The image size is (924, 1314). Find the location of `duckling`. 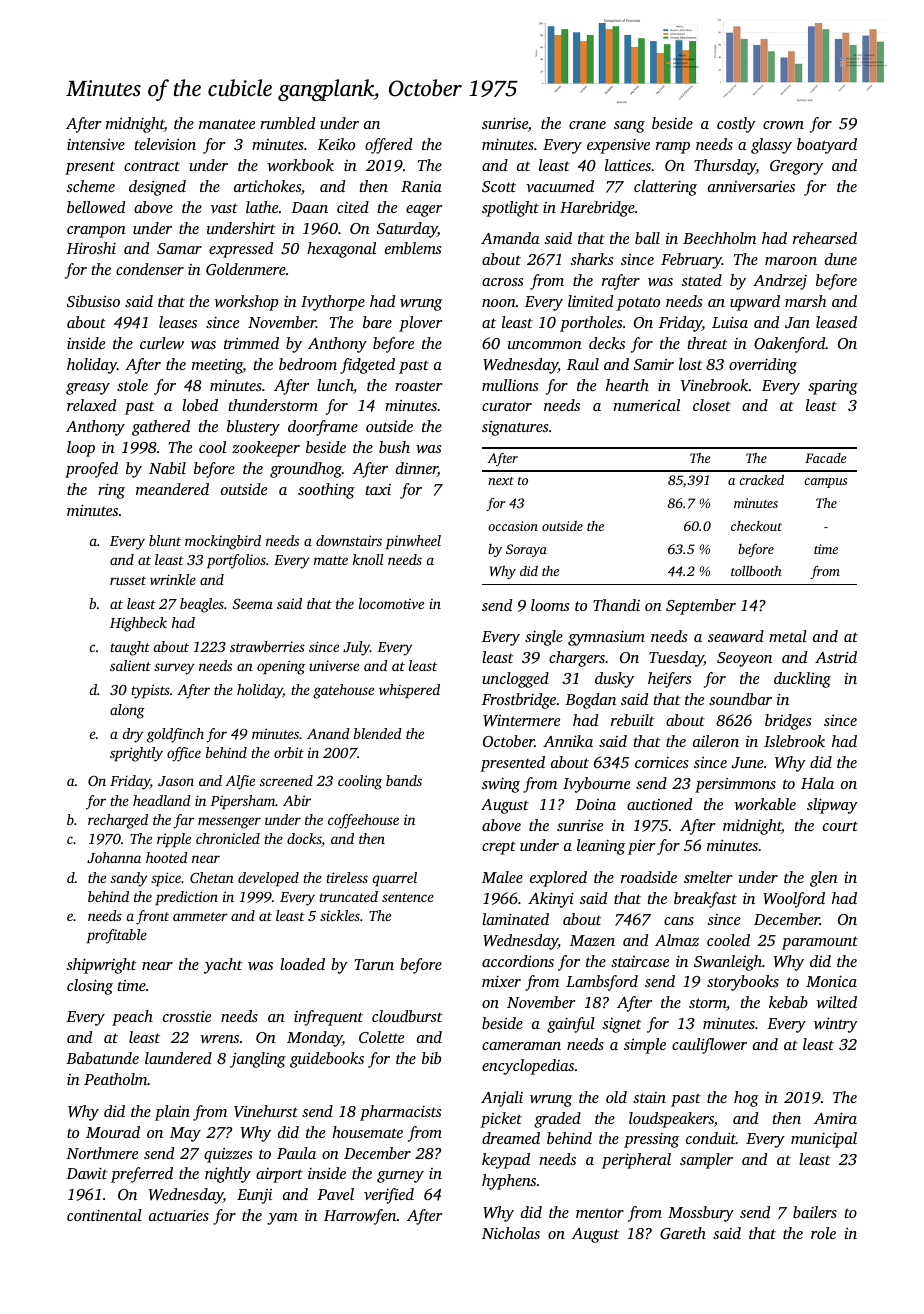

duckling is located at coordinates (802, 680).
